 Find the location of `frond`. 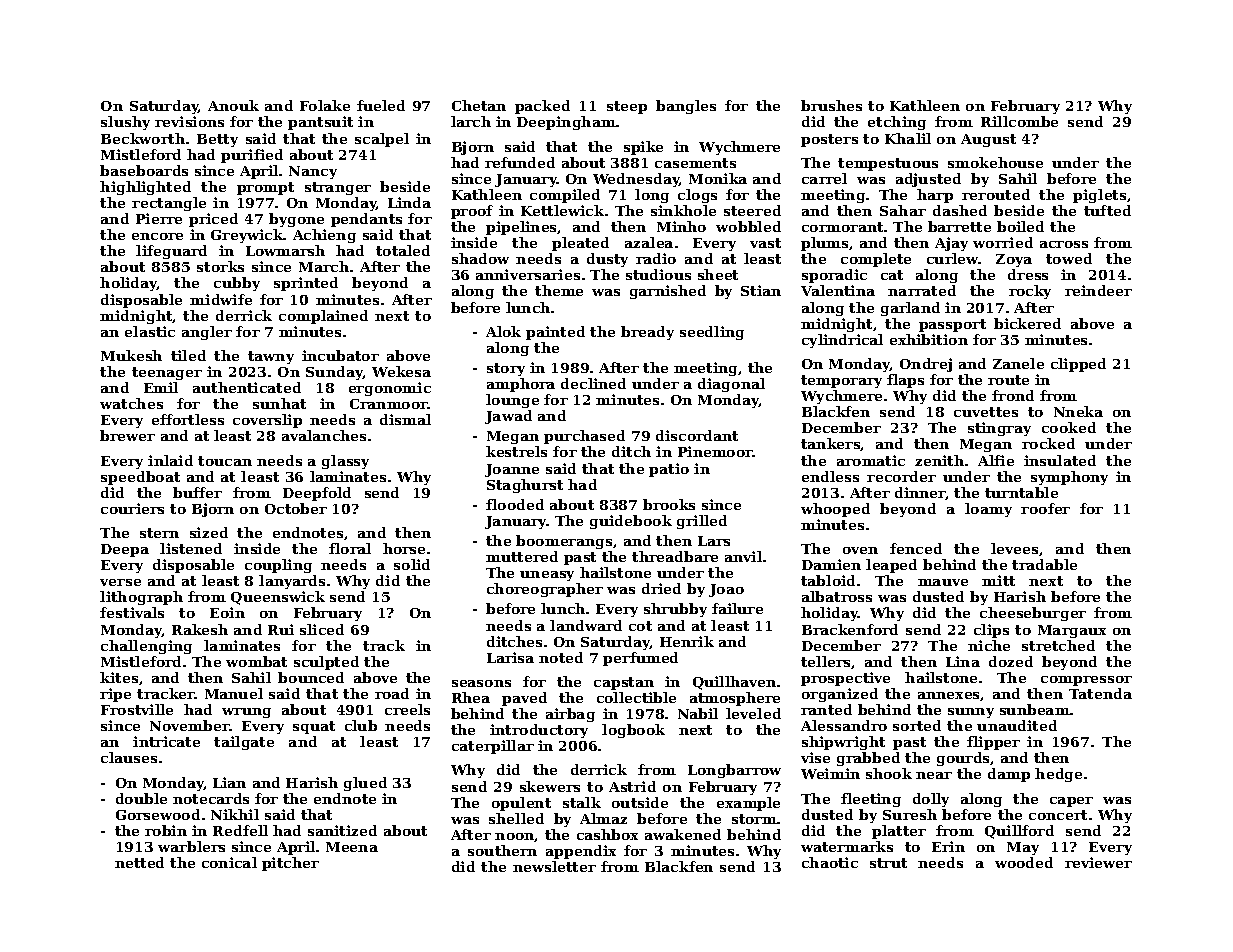

frond is located at coordinates (1013, 395).
